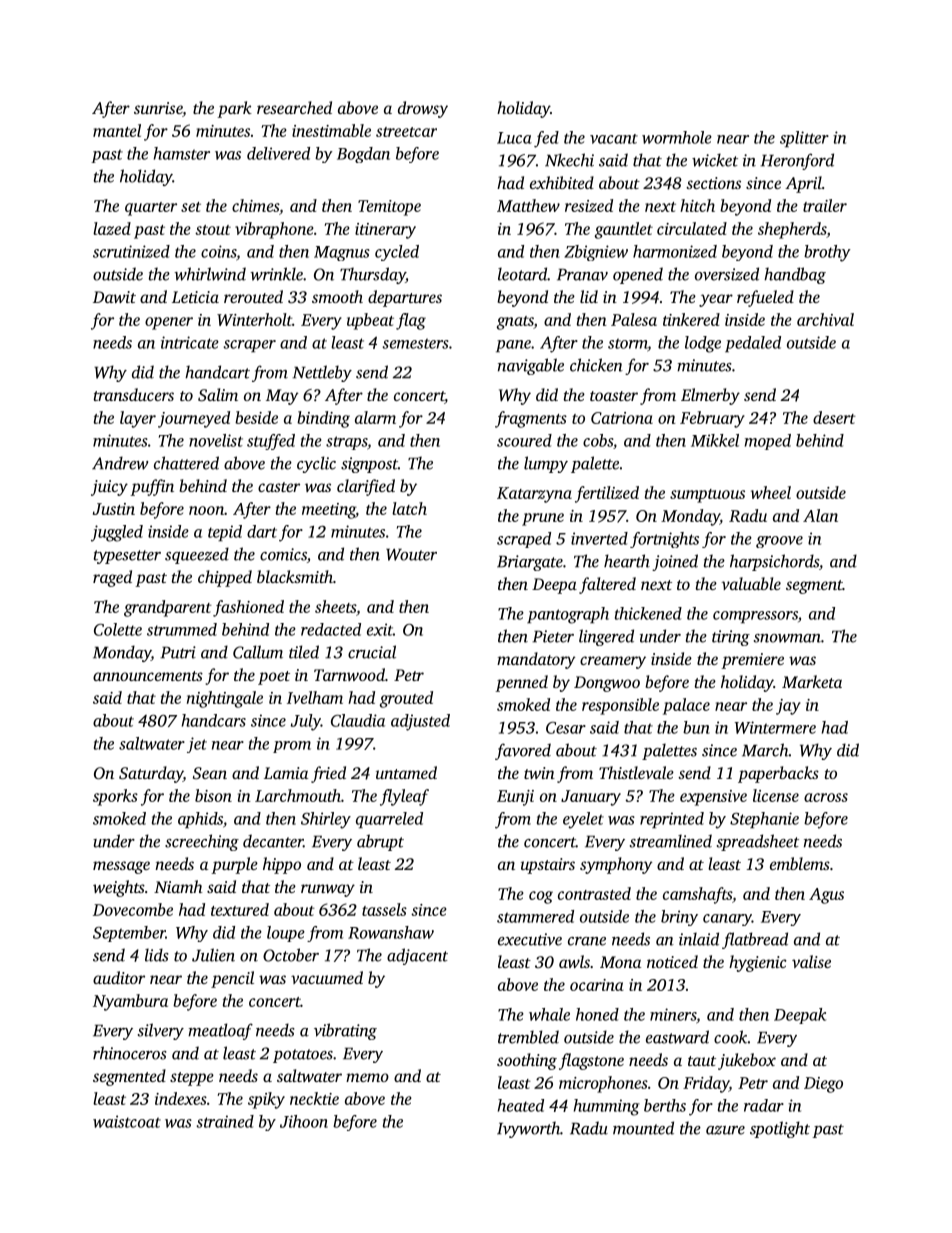 The image size is (952, 1233). I want to click on semesters, so click(415, 343).
